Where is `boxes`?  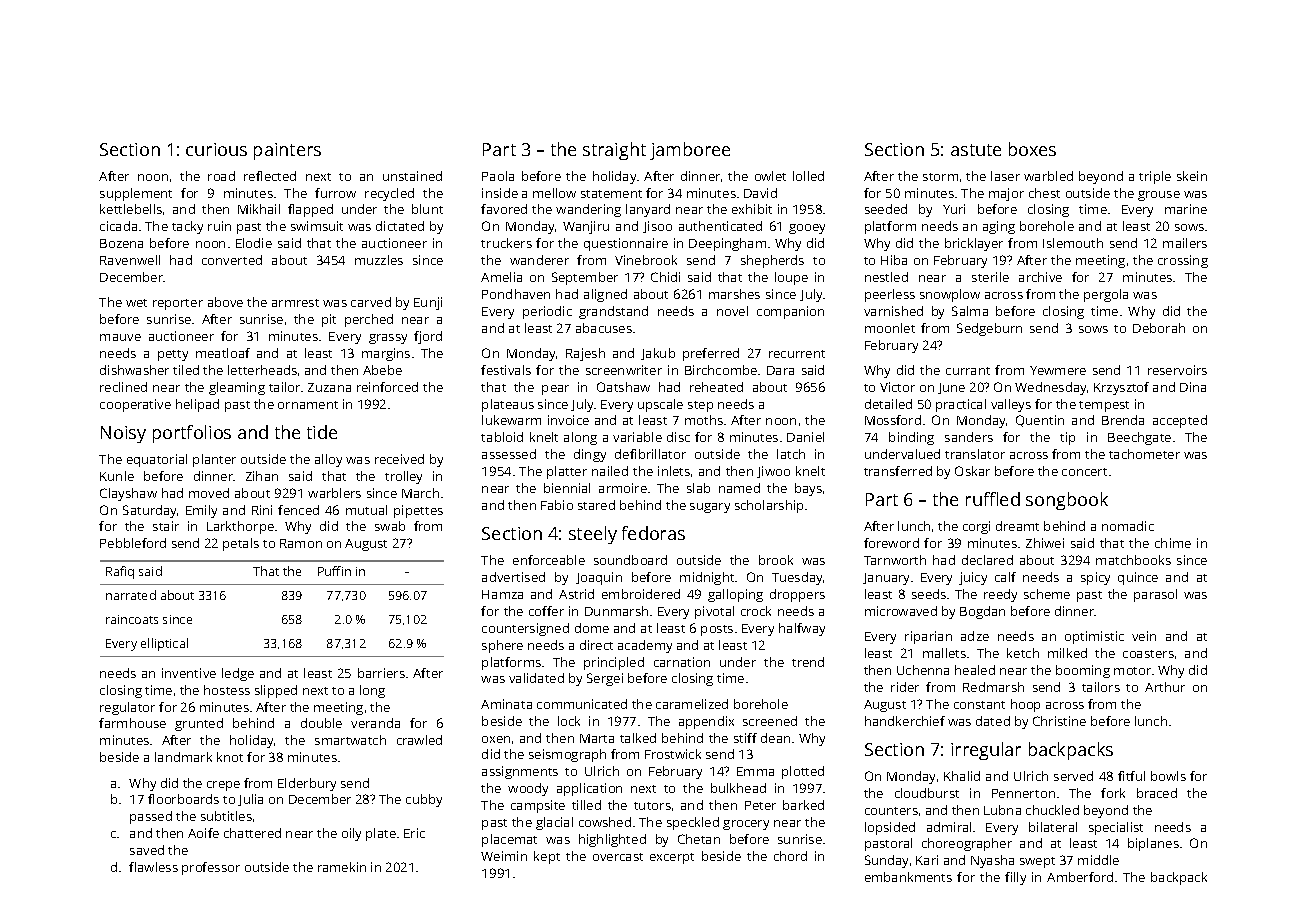 boxes is located at coordinates (1032, 149).
